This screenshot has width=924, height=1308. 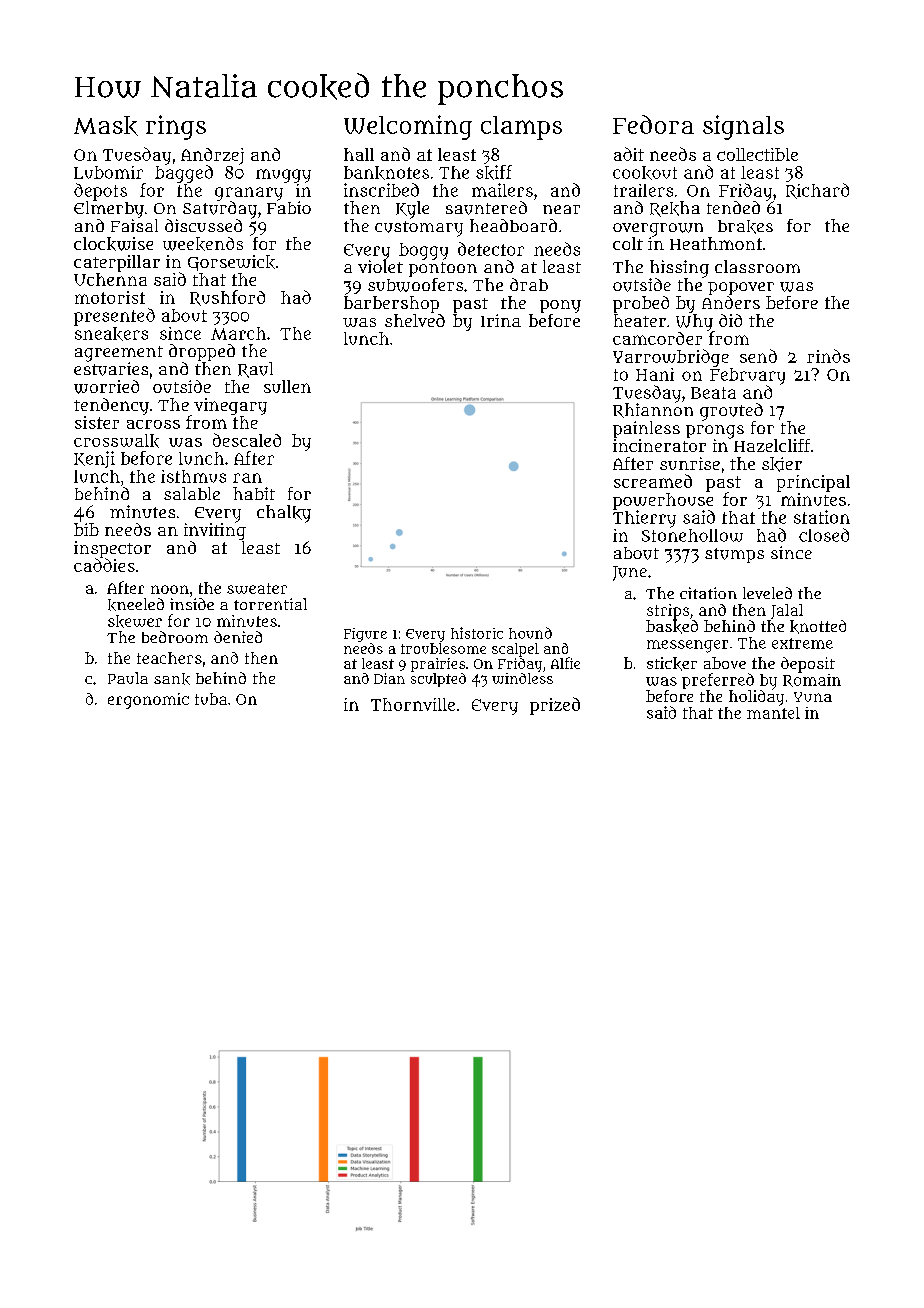 What do you see at coordinates (477, 633) in the screenshot?
I see `historic` at bounding box center [477, 633].
